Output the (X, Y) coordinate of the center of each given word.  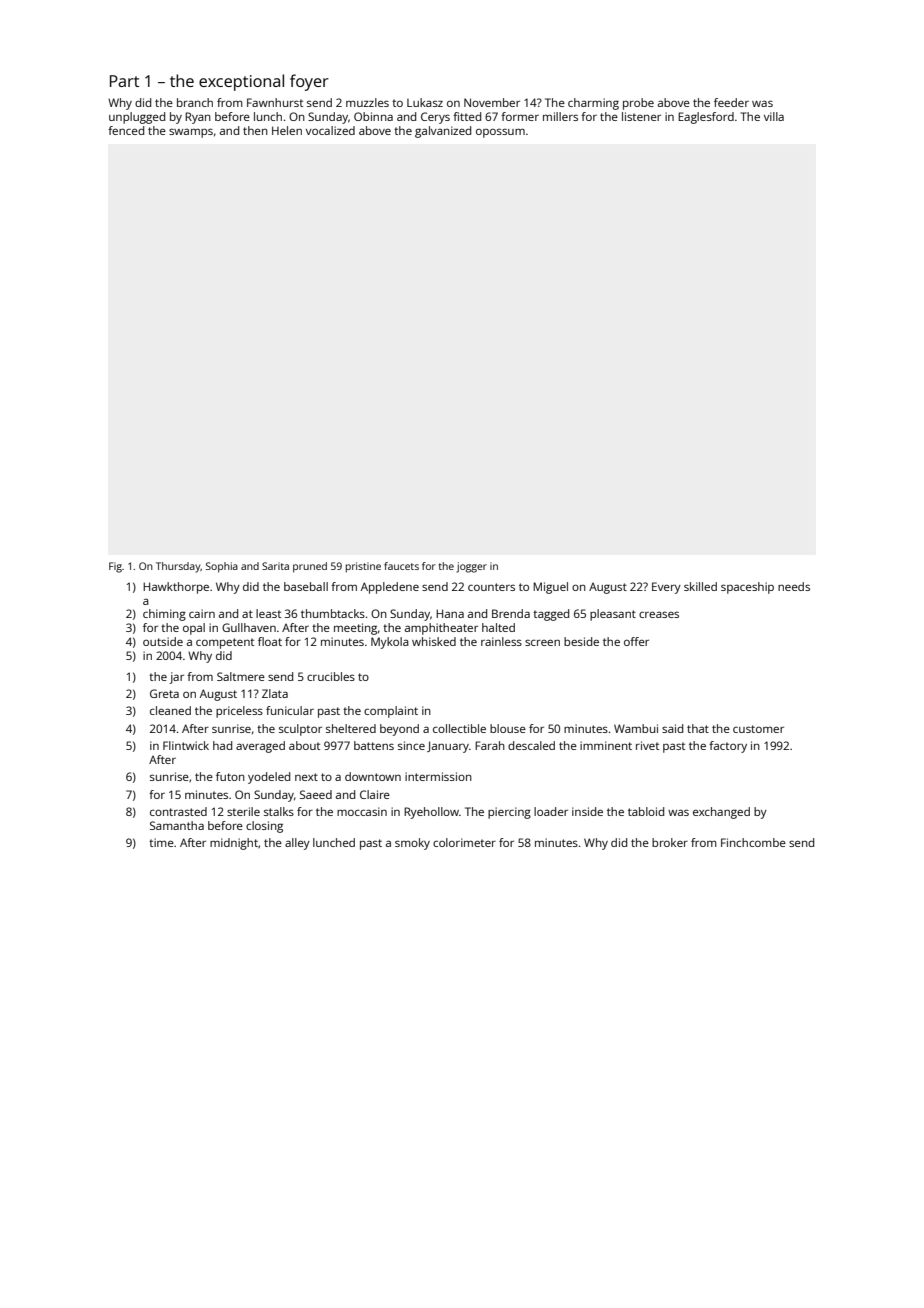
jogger (472, 567)
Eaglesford (706, 118)
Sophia (222, 567)
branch (195, 102)
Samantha (177, 825)
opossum (500, 133)
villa (774, 116)
